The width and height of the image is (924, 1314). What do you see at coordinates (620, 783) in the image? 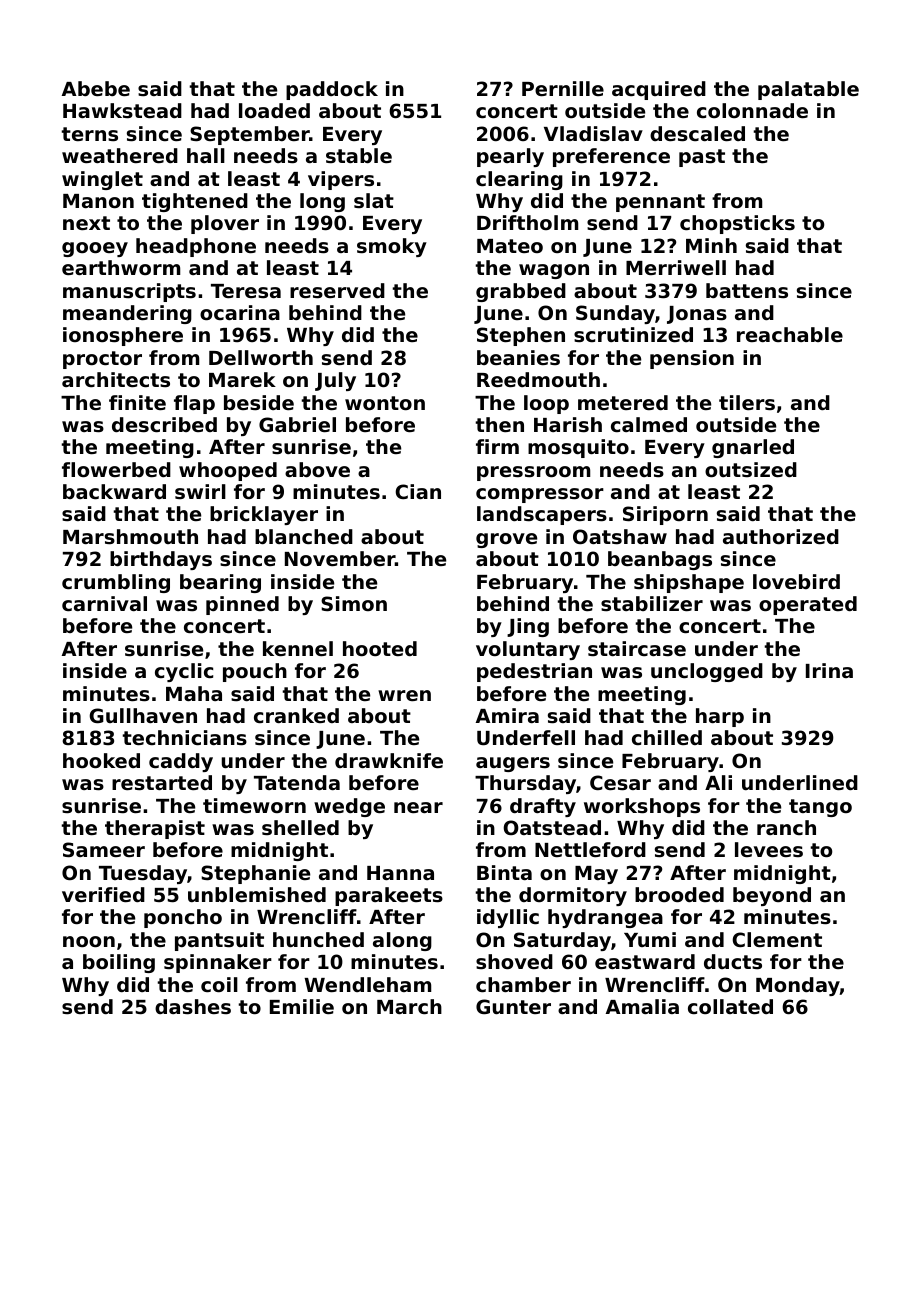
I see `Cesar` at bounding box center [620, 783].
